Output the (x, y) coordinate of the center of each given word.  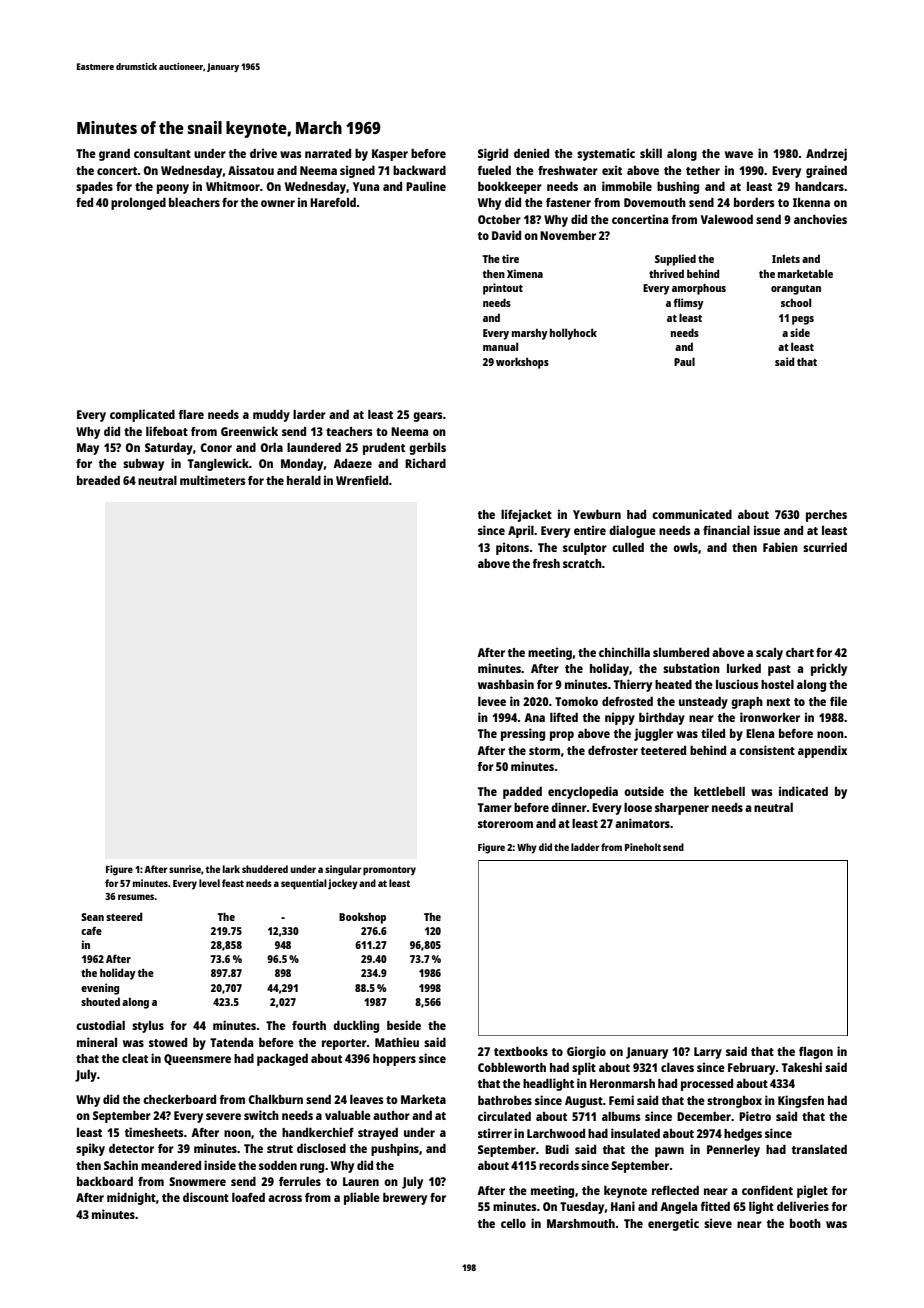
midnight (131, 1198)
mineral (97, 1042)
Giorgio (586, 1052)
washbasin (506, 684)
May (88, 449)
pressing (523, 734)
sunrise (185, 869)
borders (754, 202)
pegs (803, 320)
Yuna (366, 186)
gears (428, 417)
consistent (767, 750)
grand (114, 155)
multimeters (212, 480)
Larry (708, 1053)
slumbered (681, 652)
